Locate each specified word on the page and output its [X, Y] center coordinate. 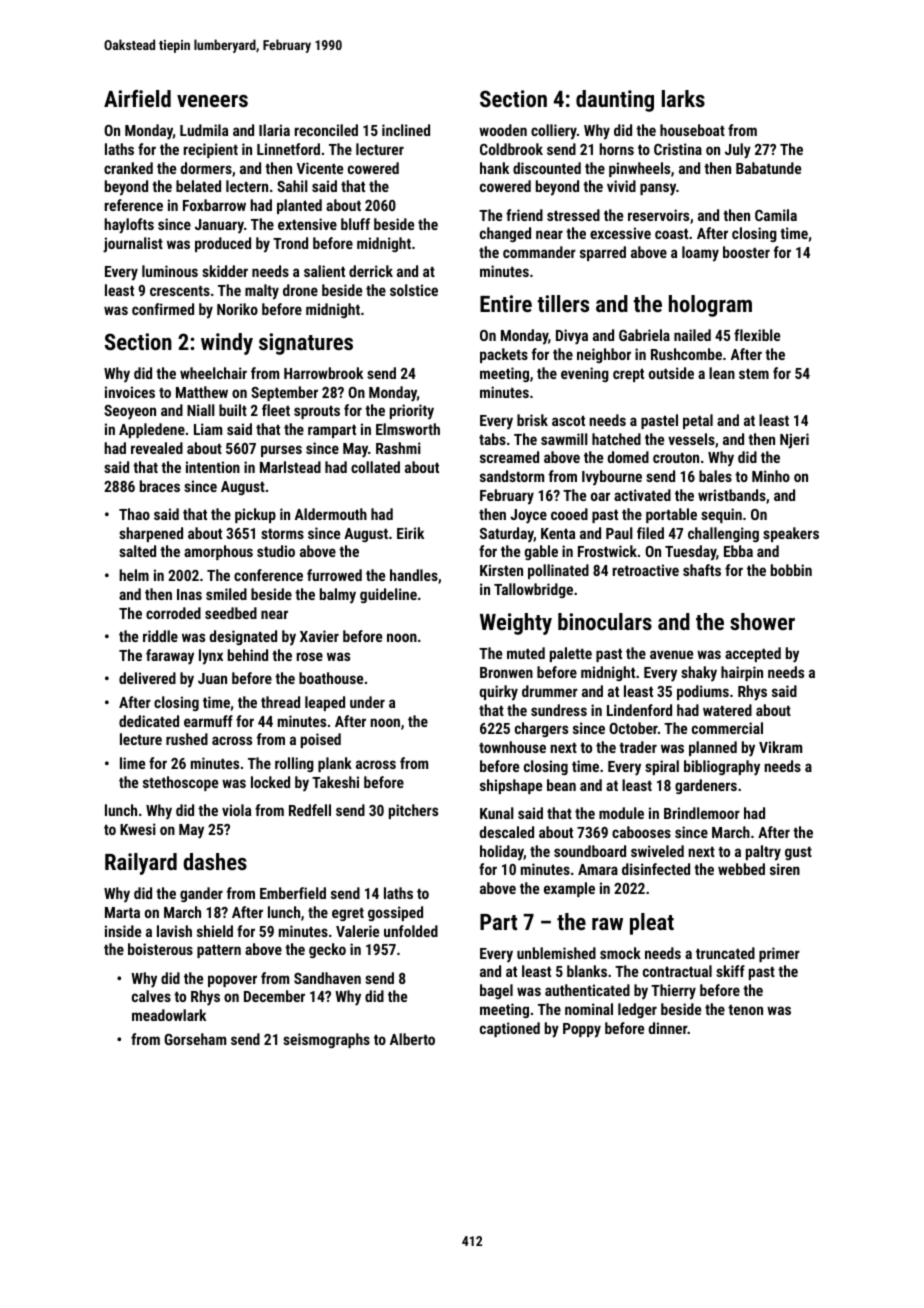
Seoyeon [130, 412]
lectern [247, 186]
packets [504, 355]
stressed [573, 215]
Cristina [678, 149]
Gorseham [195, 1039]
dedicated [149, 721]
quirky [499, 693]
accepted [753, 654]
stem [754, 374]
